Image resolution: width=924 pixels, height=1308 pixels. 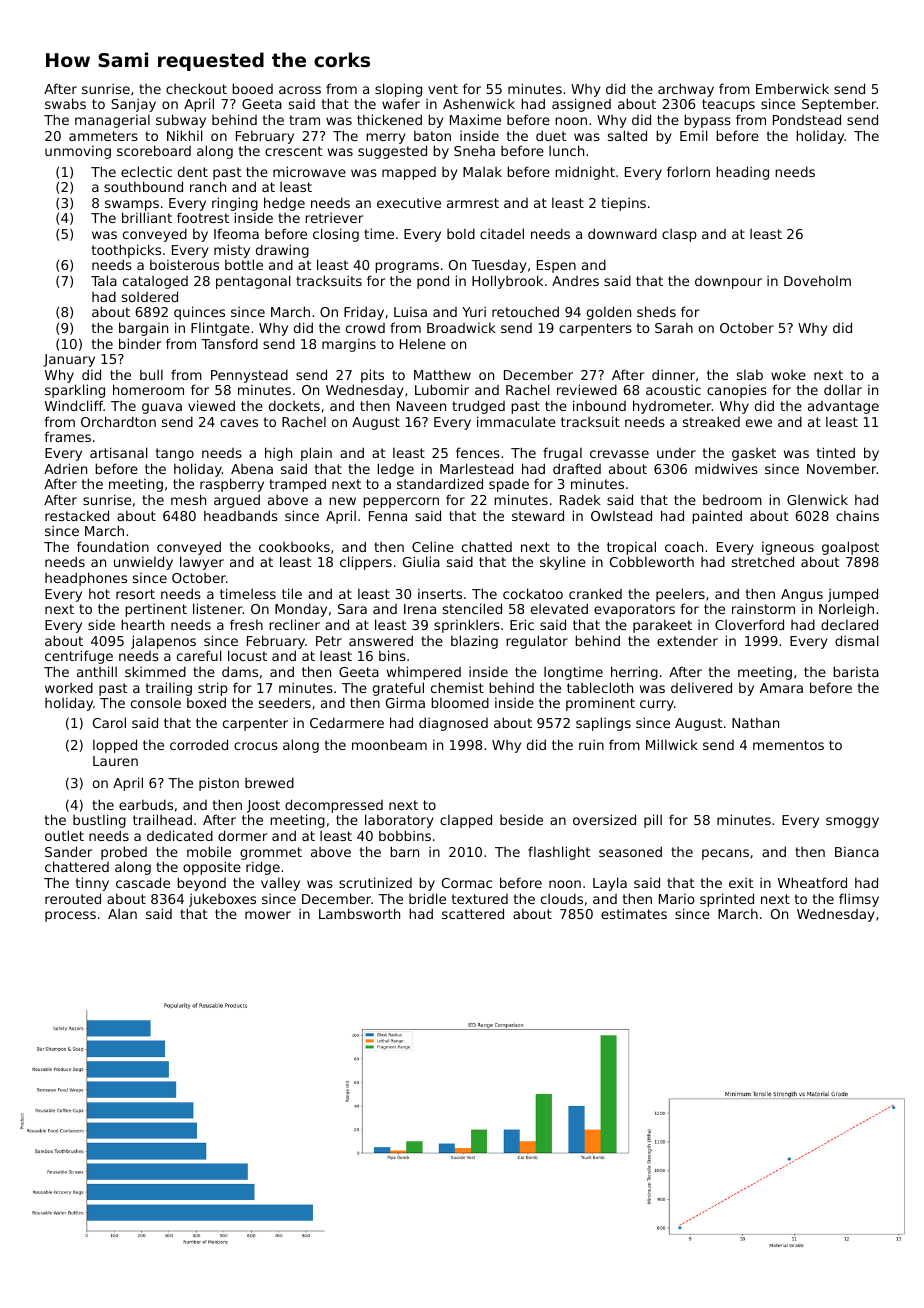 What do you see at coordinates (487, 546) in the screenshot?
I see `chatted` at bounding box center [487, 546].
